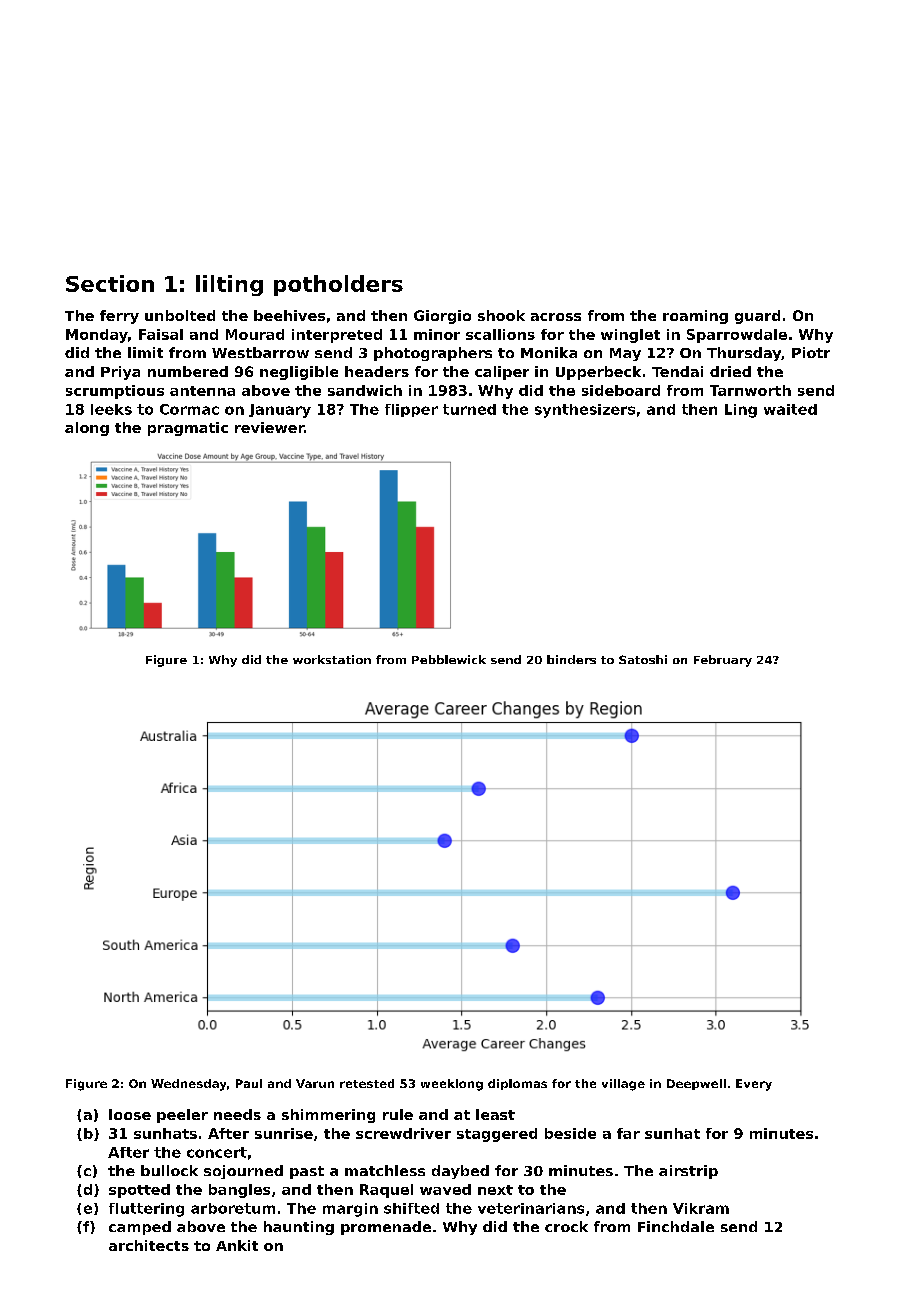 Image resolution: width=924 pixels, height=1308 pixels. Describe the element at coordinates (643, 659) in the document. I see `Satoshi` at that location.
